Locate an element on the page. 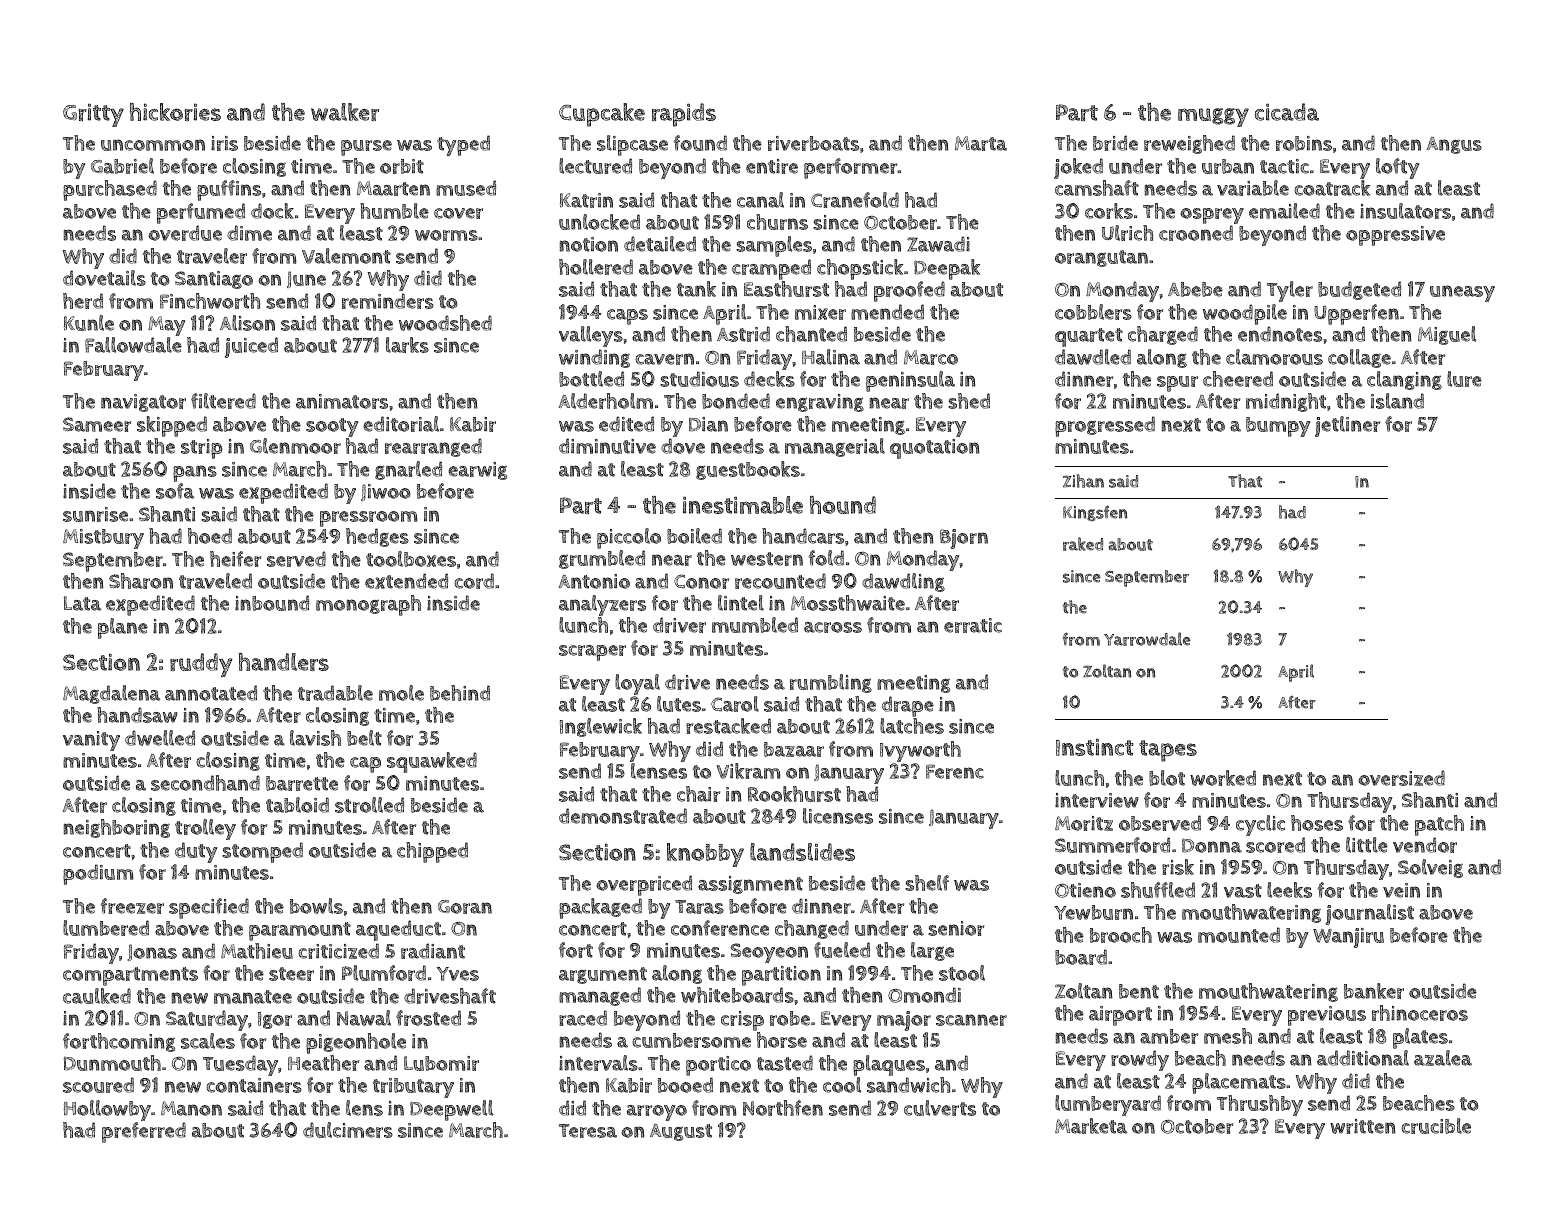 This page has height=1211, width=1567. Yarrowdale is located at coordinates (1147, 639).
